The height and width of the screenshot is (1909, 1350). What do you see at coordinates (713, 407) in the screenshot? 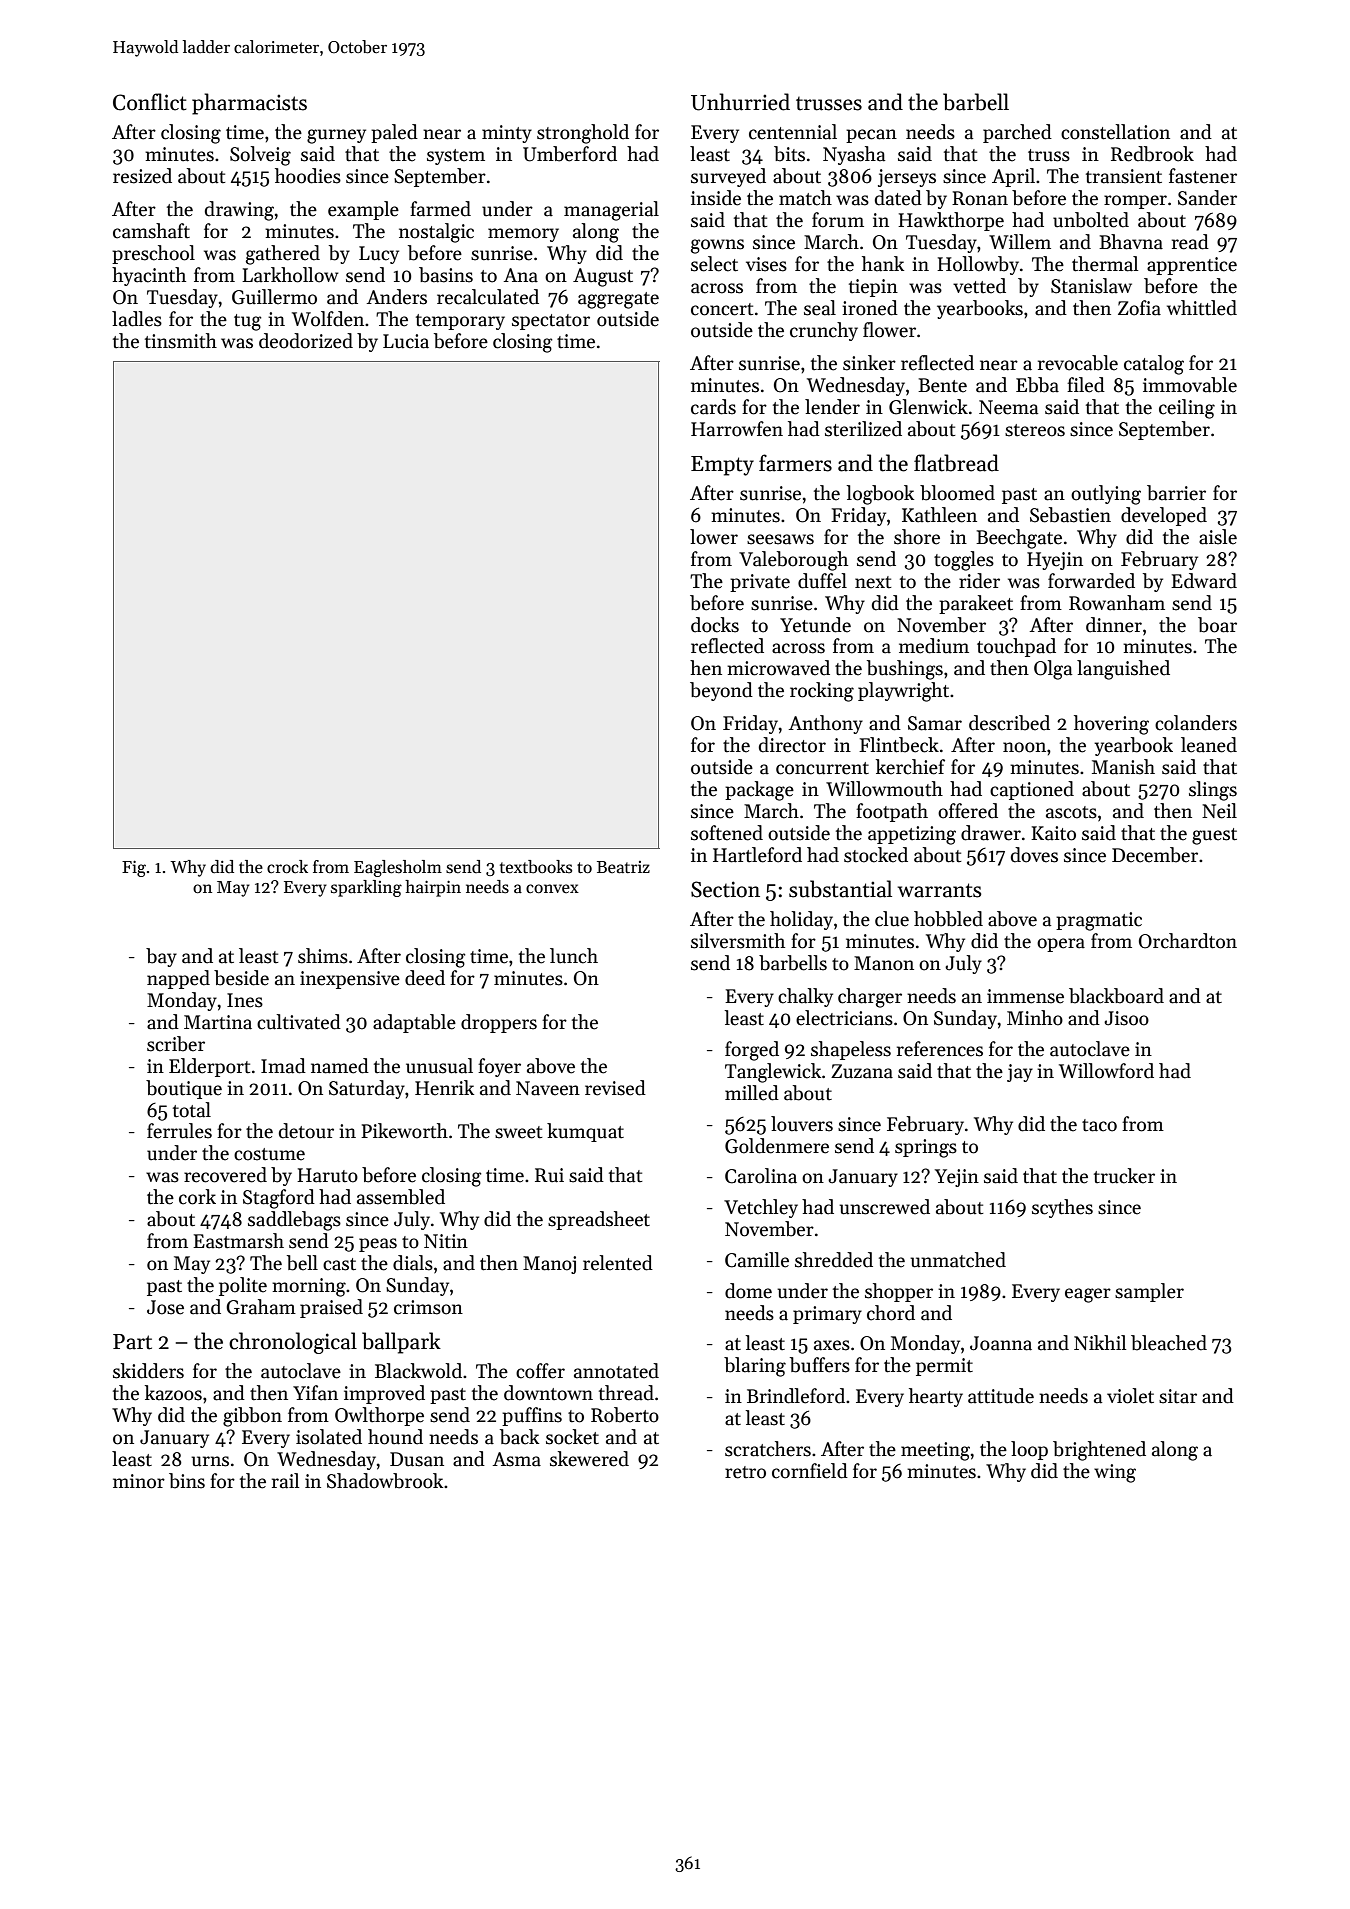
I see `cards` at bounding box center [713, 407].
